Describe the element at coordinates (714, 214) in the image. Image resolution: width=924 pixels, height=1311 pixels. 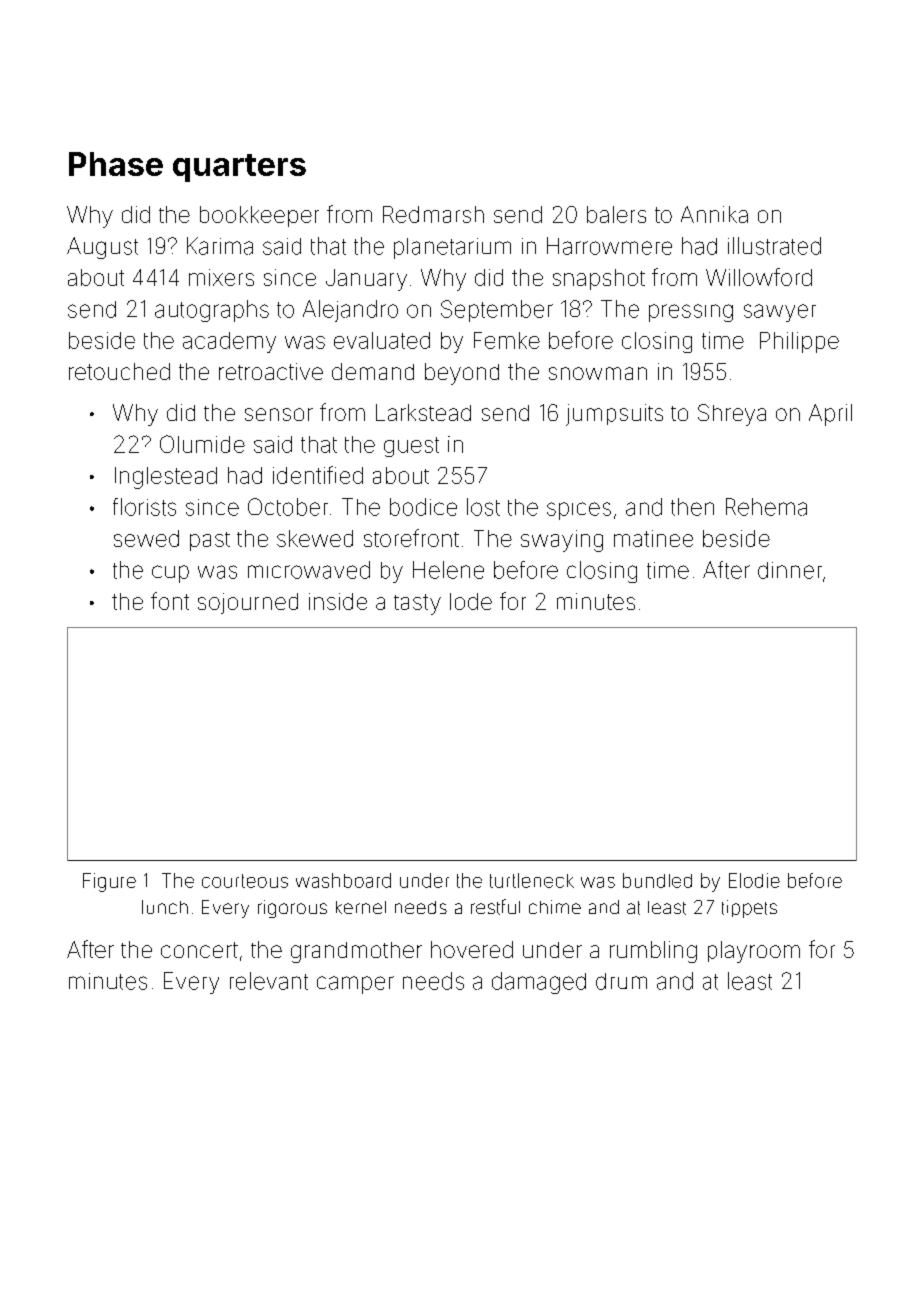
I see `Annika` at that location.
